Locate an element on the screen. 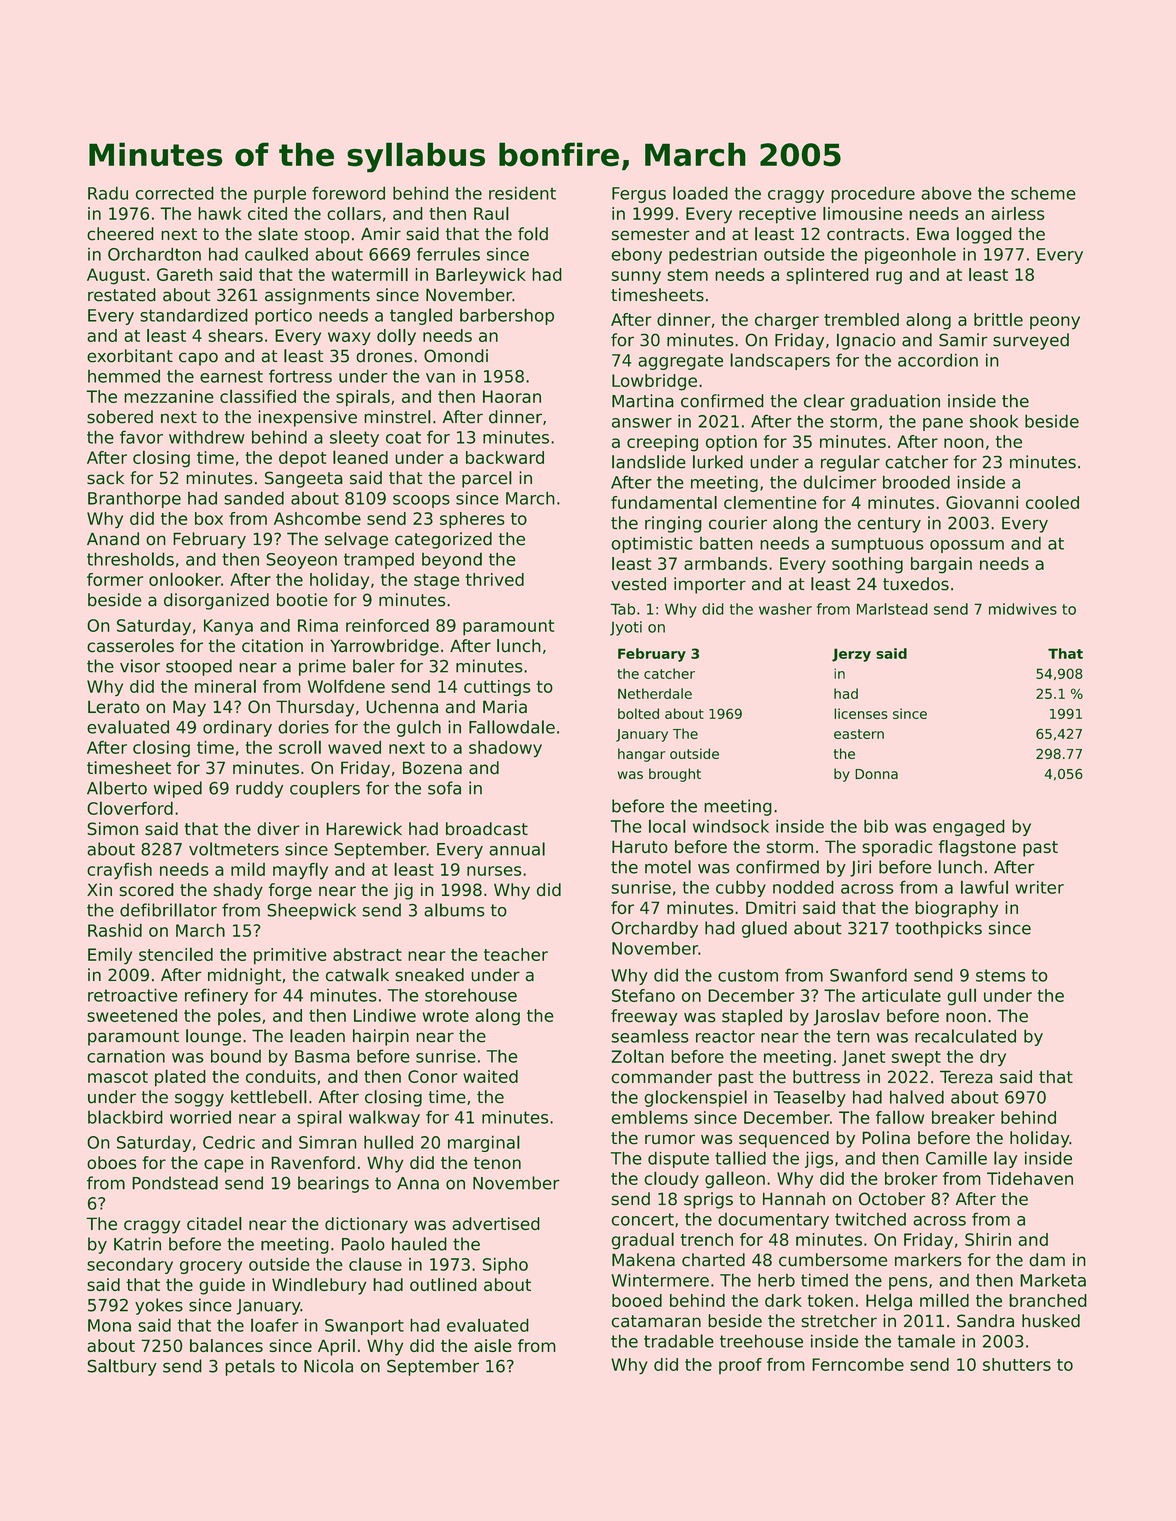  annual is located at coordinates (517, 849).
